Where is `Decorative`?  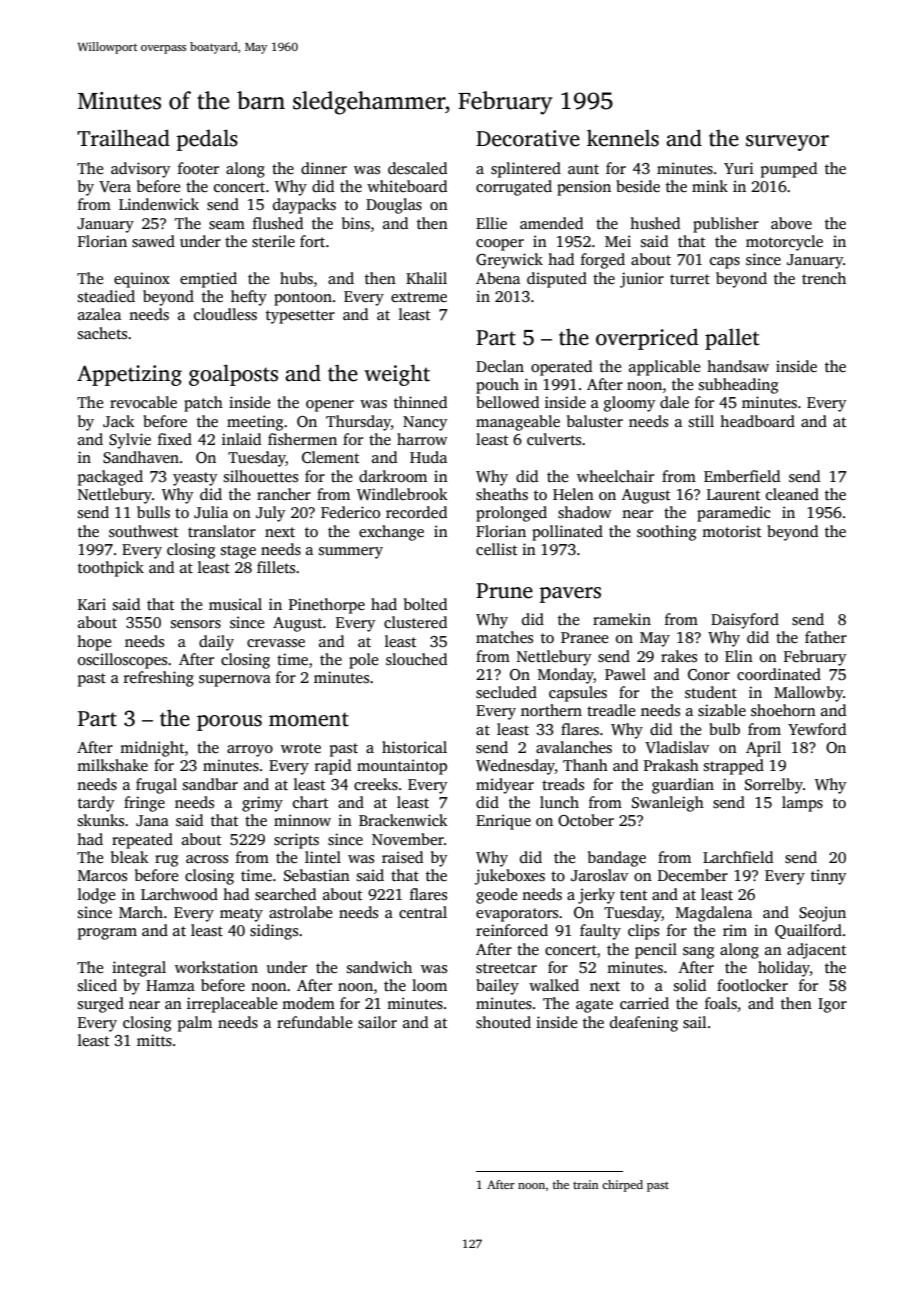
Decorative is located at coordinates (528, 138).
